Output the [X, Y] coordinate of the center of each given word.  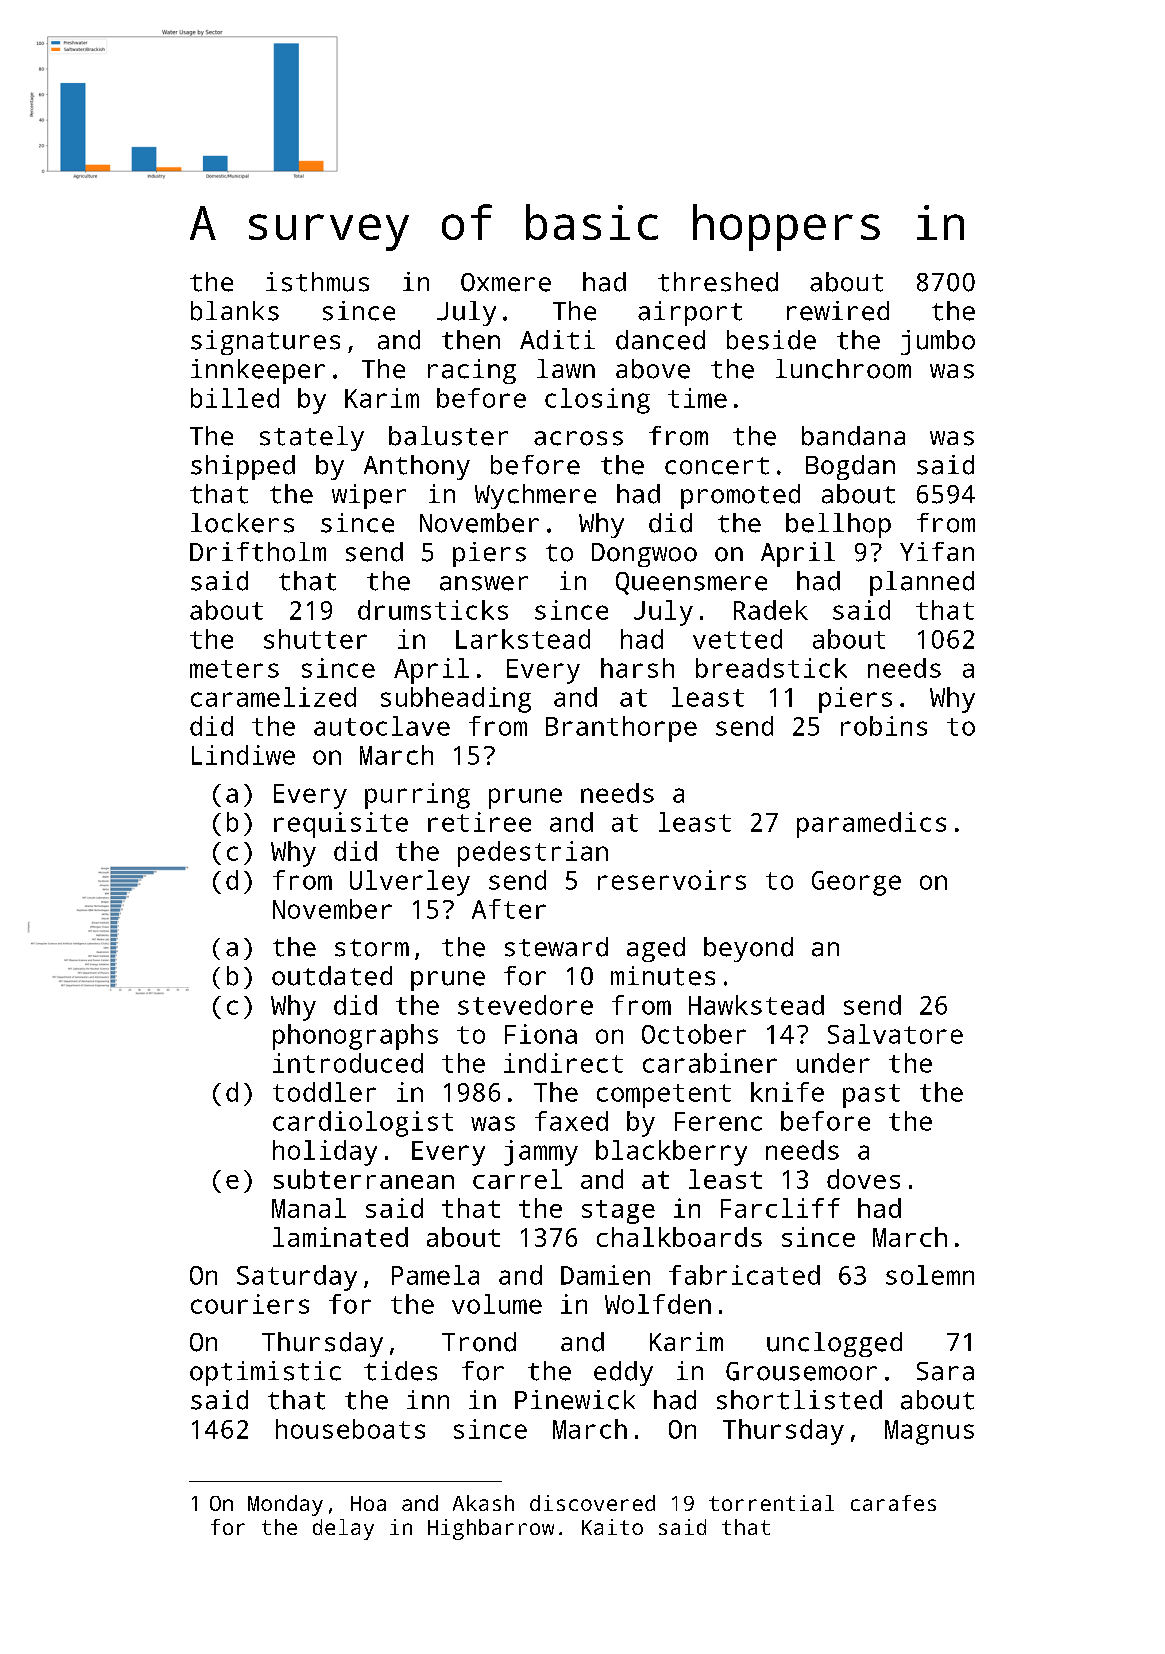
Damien [605, 1275]
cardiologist [363, 1124]
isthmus [317, 282]
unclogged [834, 1344]
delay [343, 1529]
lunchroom [843, 369]
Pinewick [575, 1400]
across [578, 438]
